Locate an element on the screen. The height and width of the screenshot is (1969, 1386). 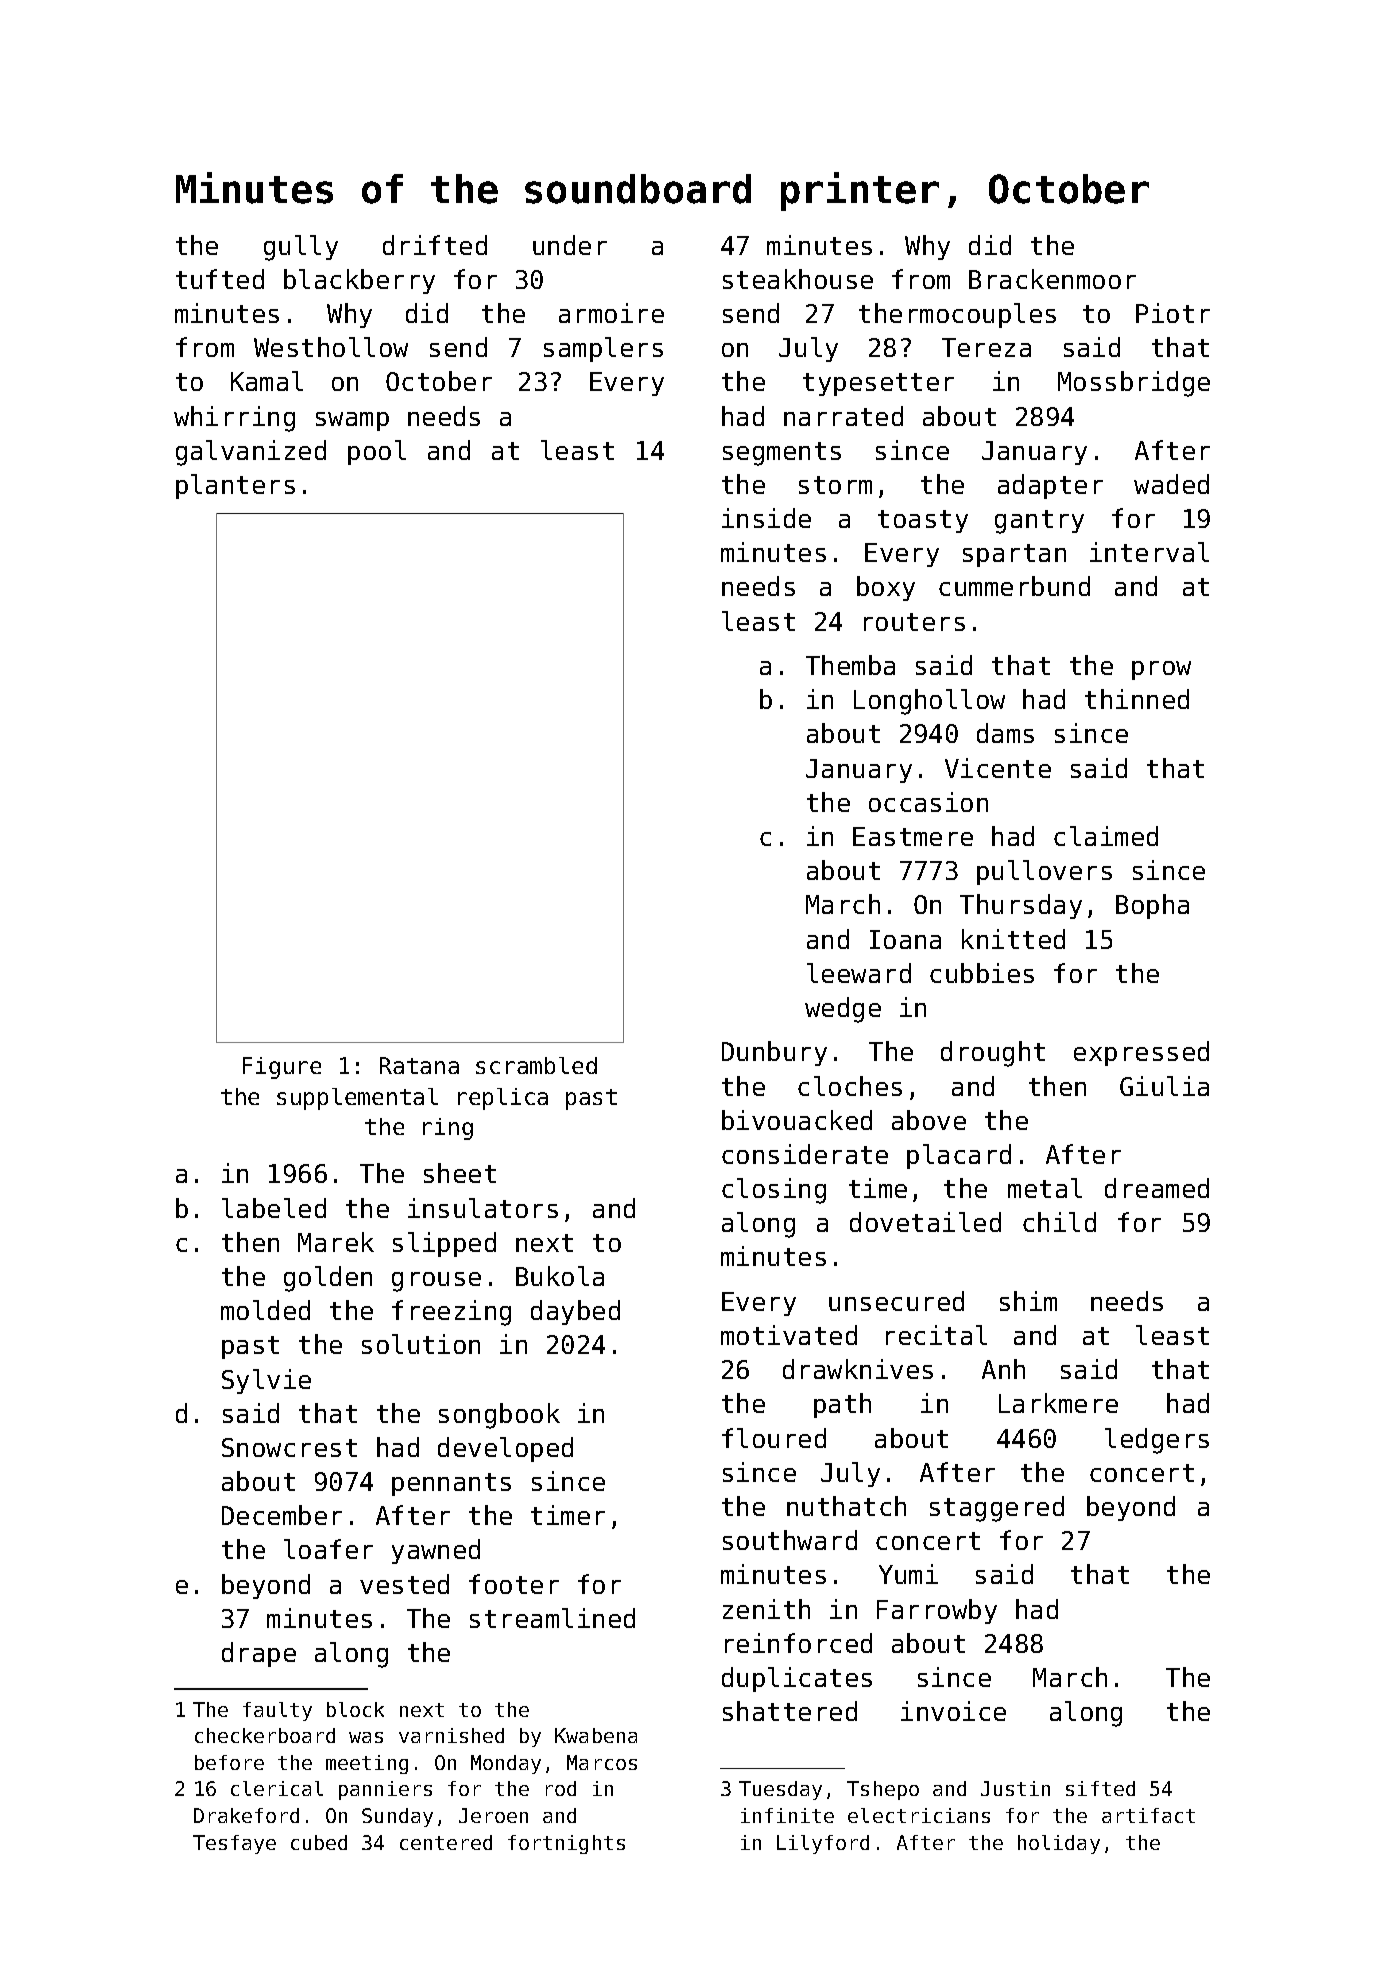
swamp is located at coordinates (352, 421).
